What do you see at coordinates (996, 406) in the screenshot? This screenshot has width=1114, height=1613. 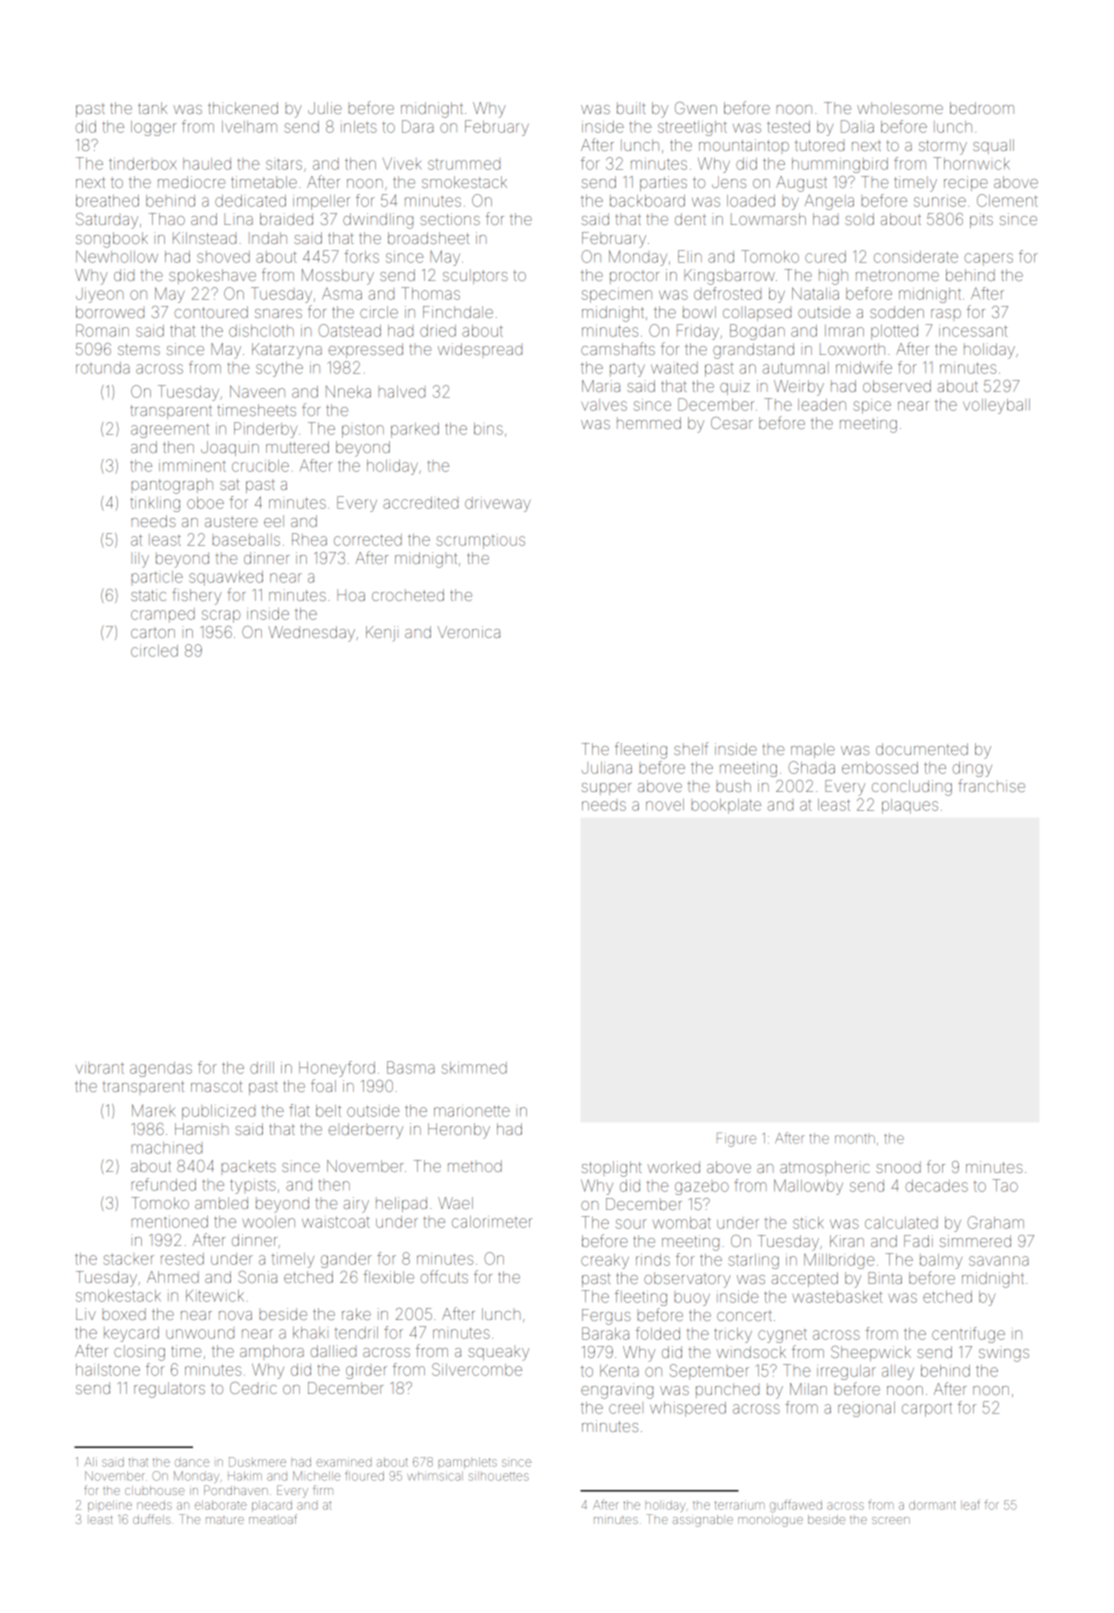 I see `volleyball` at bounding box center [996, 406].
